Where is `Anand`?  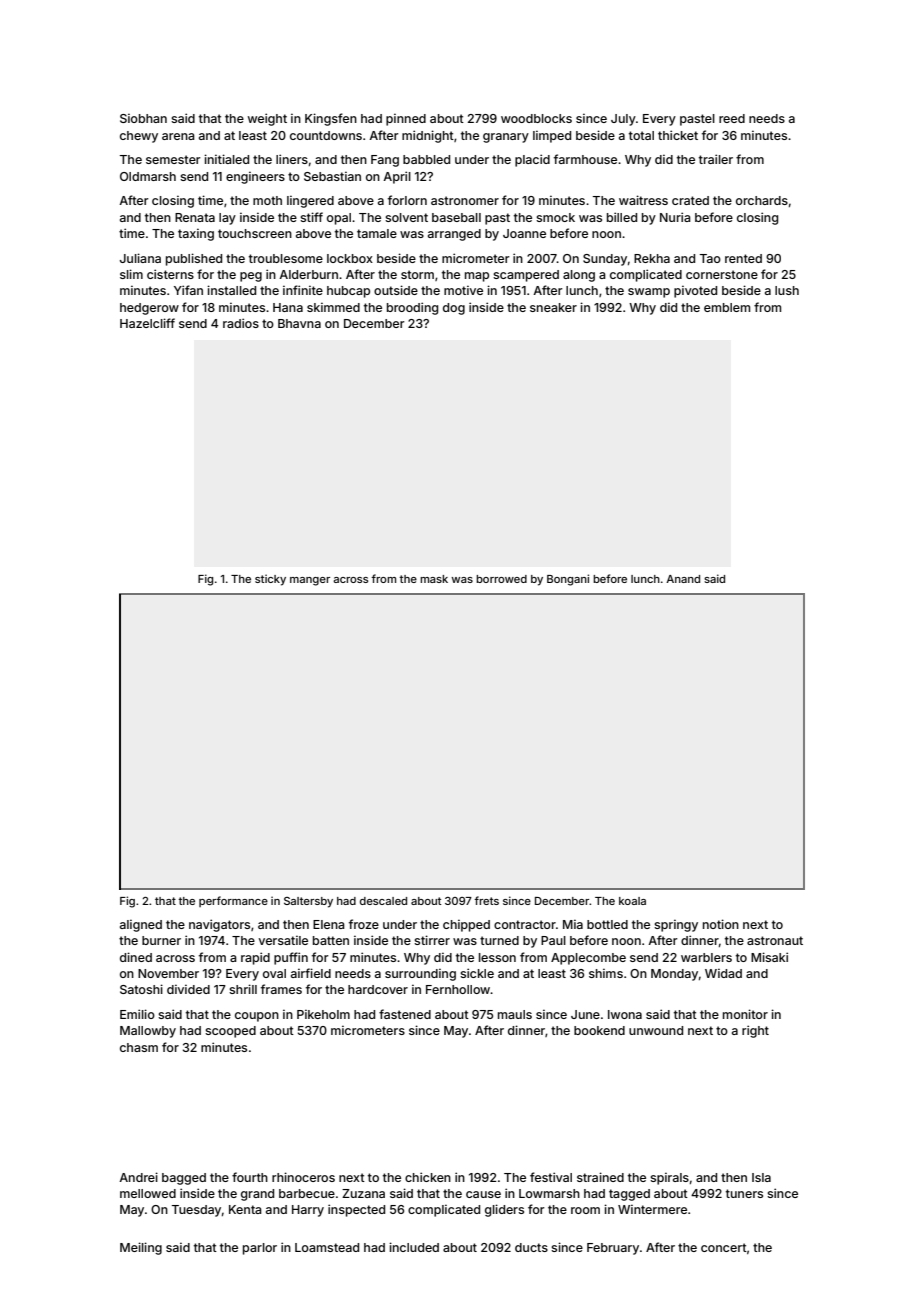 Anand is located at coordinates (683, 579).
